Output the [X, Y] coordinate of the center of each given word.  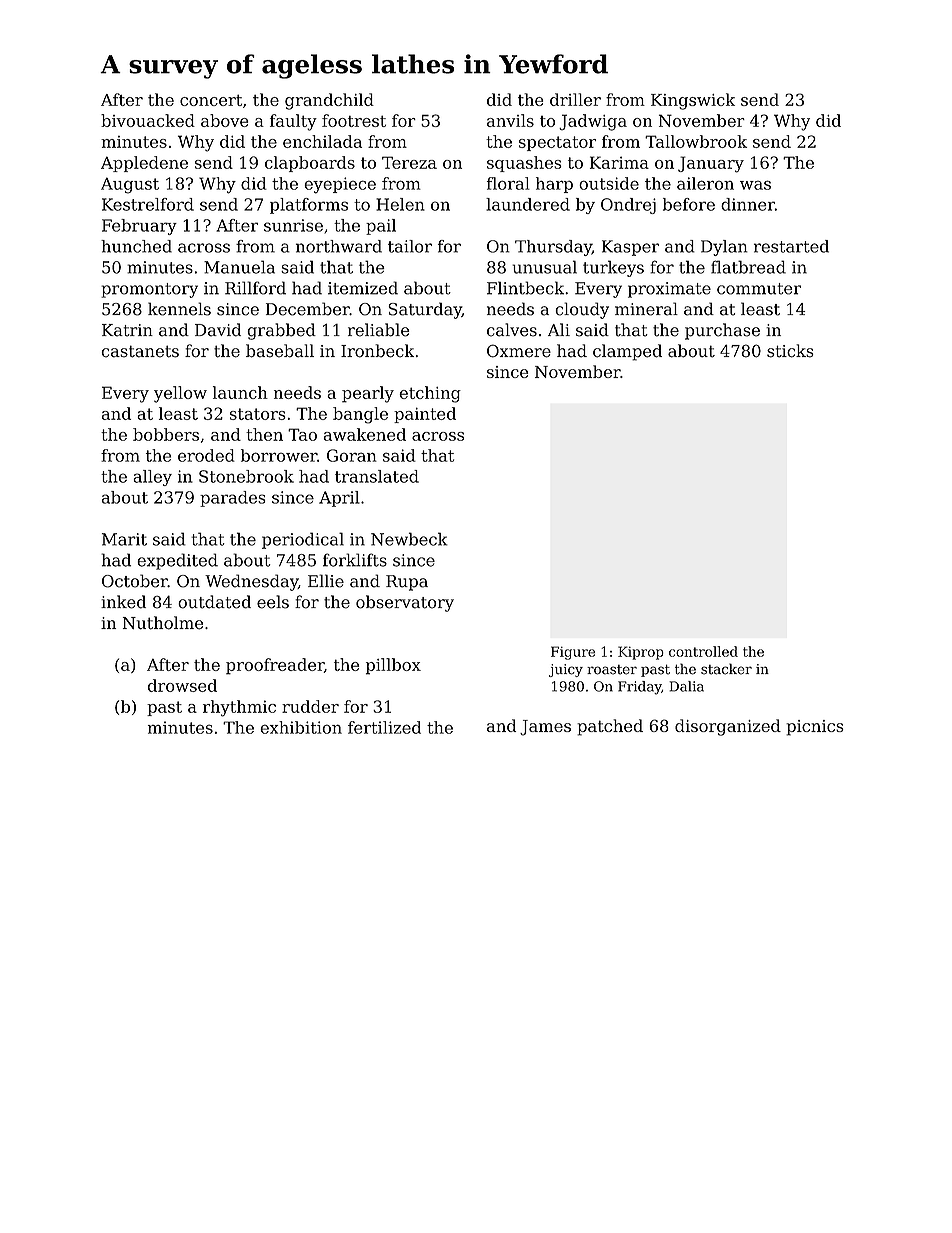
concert [211, 100]
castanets [140, 351]
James [545, 728]
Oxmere [519, 351]
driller [575, 99]
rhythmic [239, 708]
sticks [790, 351]
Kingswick [693, 101]
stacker [726, 669]
